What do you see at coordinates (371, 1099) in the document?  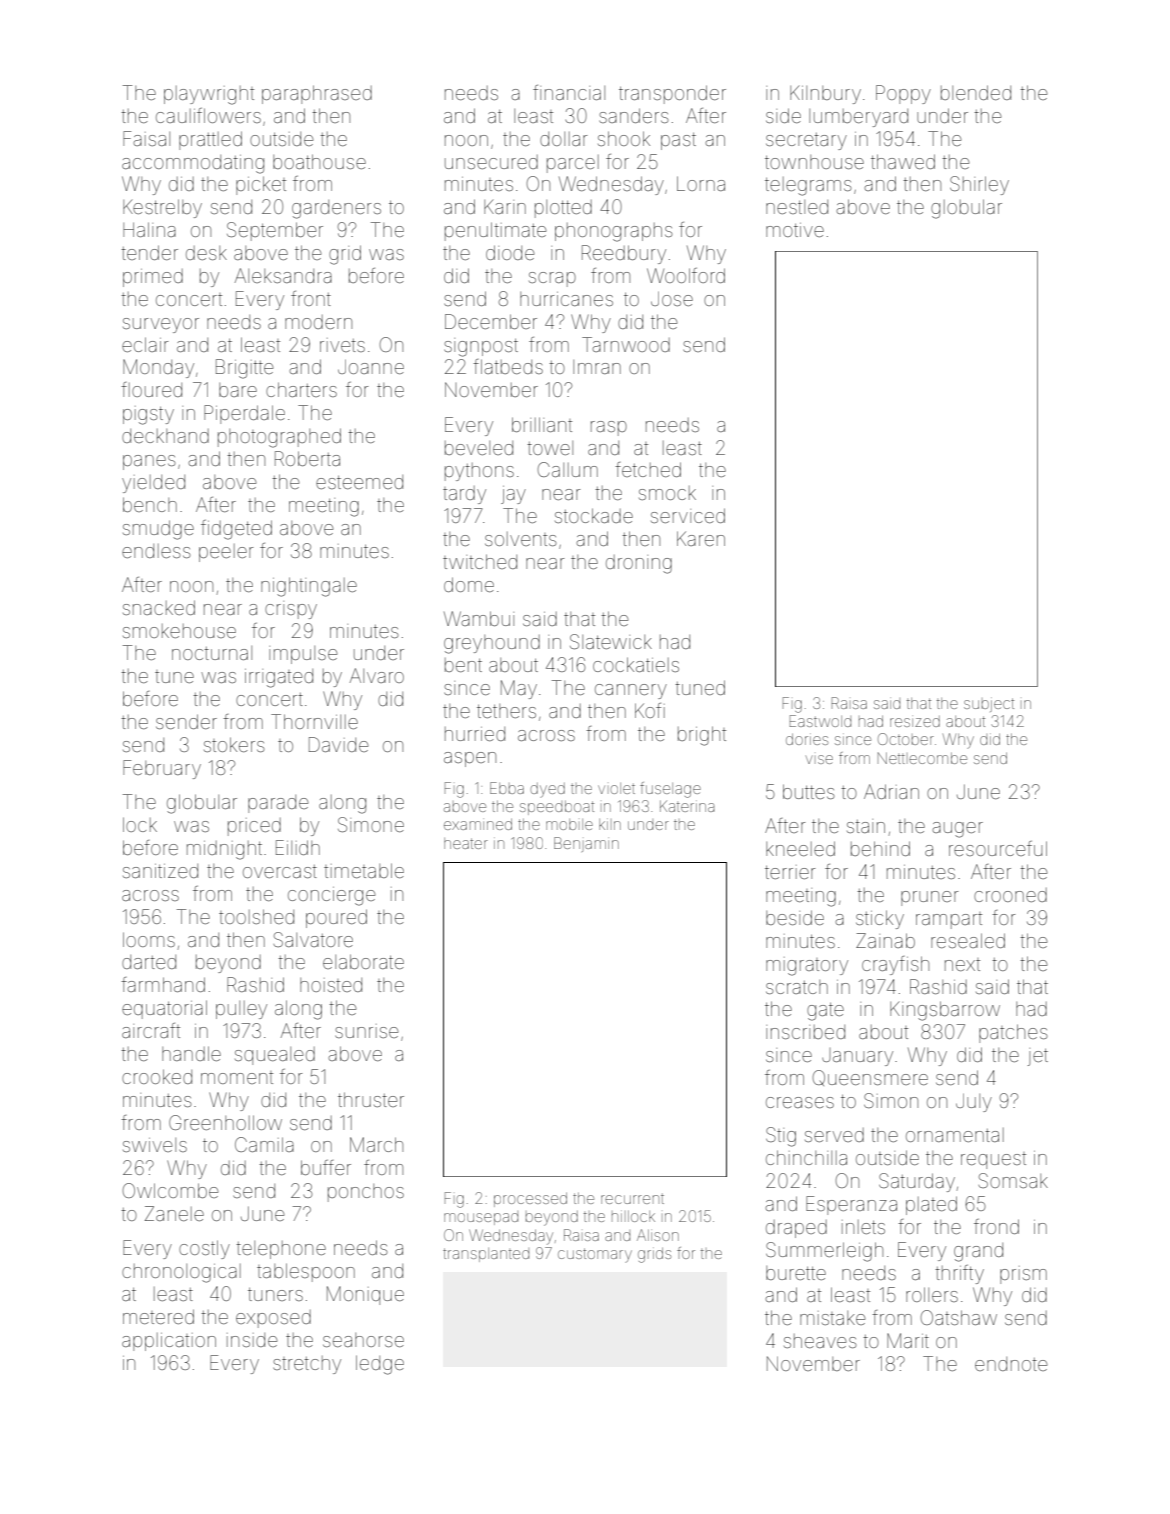 I see `thruster` at bounding box center [371, 1099].
